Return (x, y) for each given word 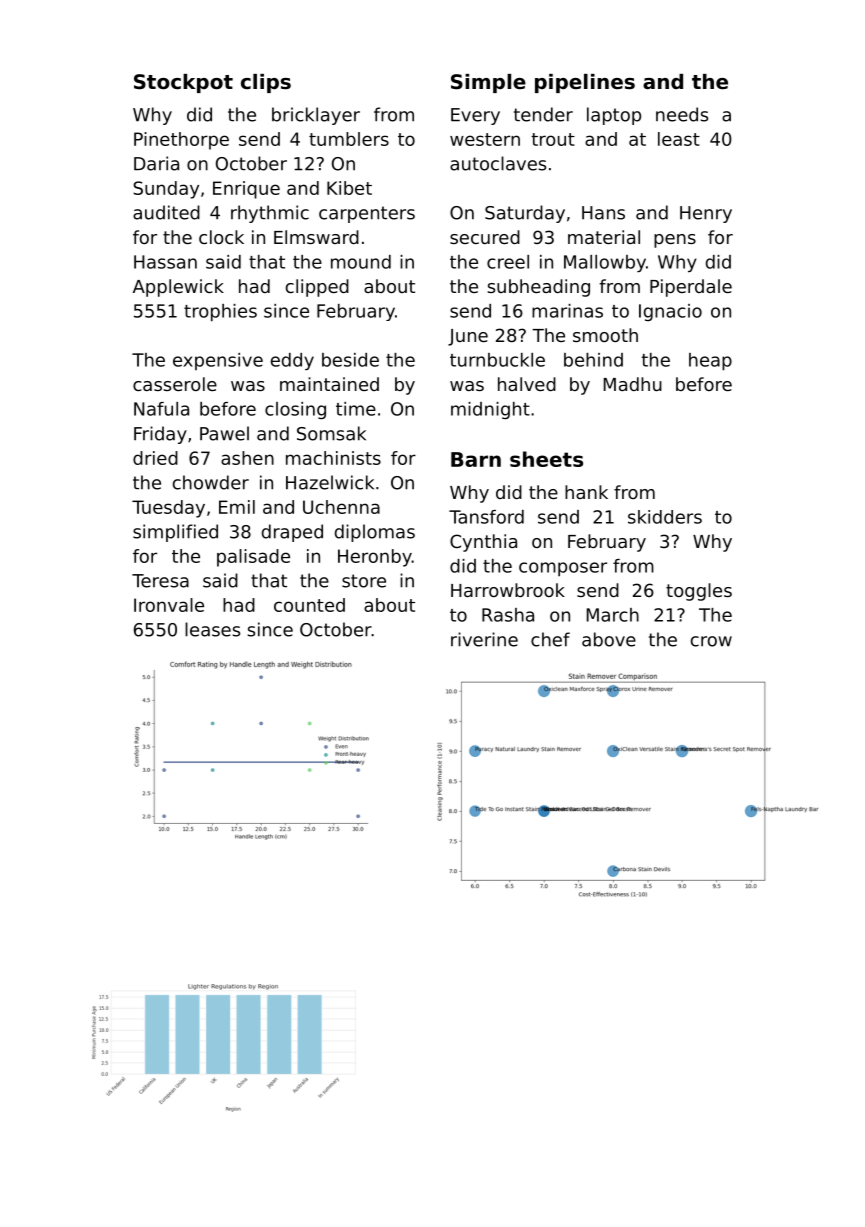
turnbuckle (497, 360)
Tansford (486, 517)
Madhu (633, 384)
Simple (488, 83)
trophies (220, 313)
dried (155, 458)
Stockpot (183, 83)
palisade (253, 558)
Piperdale (691, 288)
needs (682, 114)
